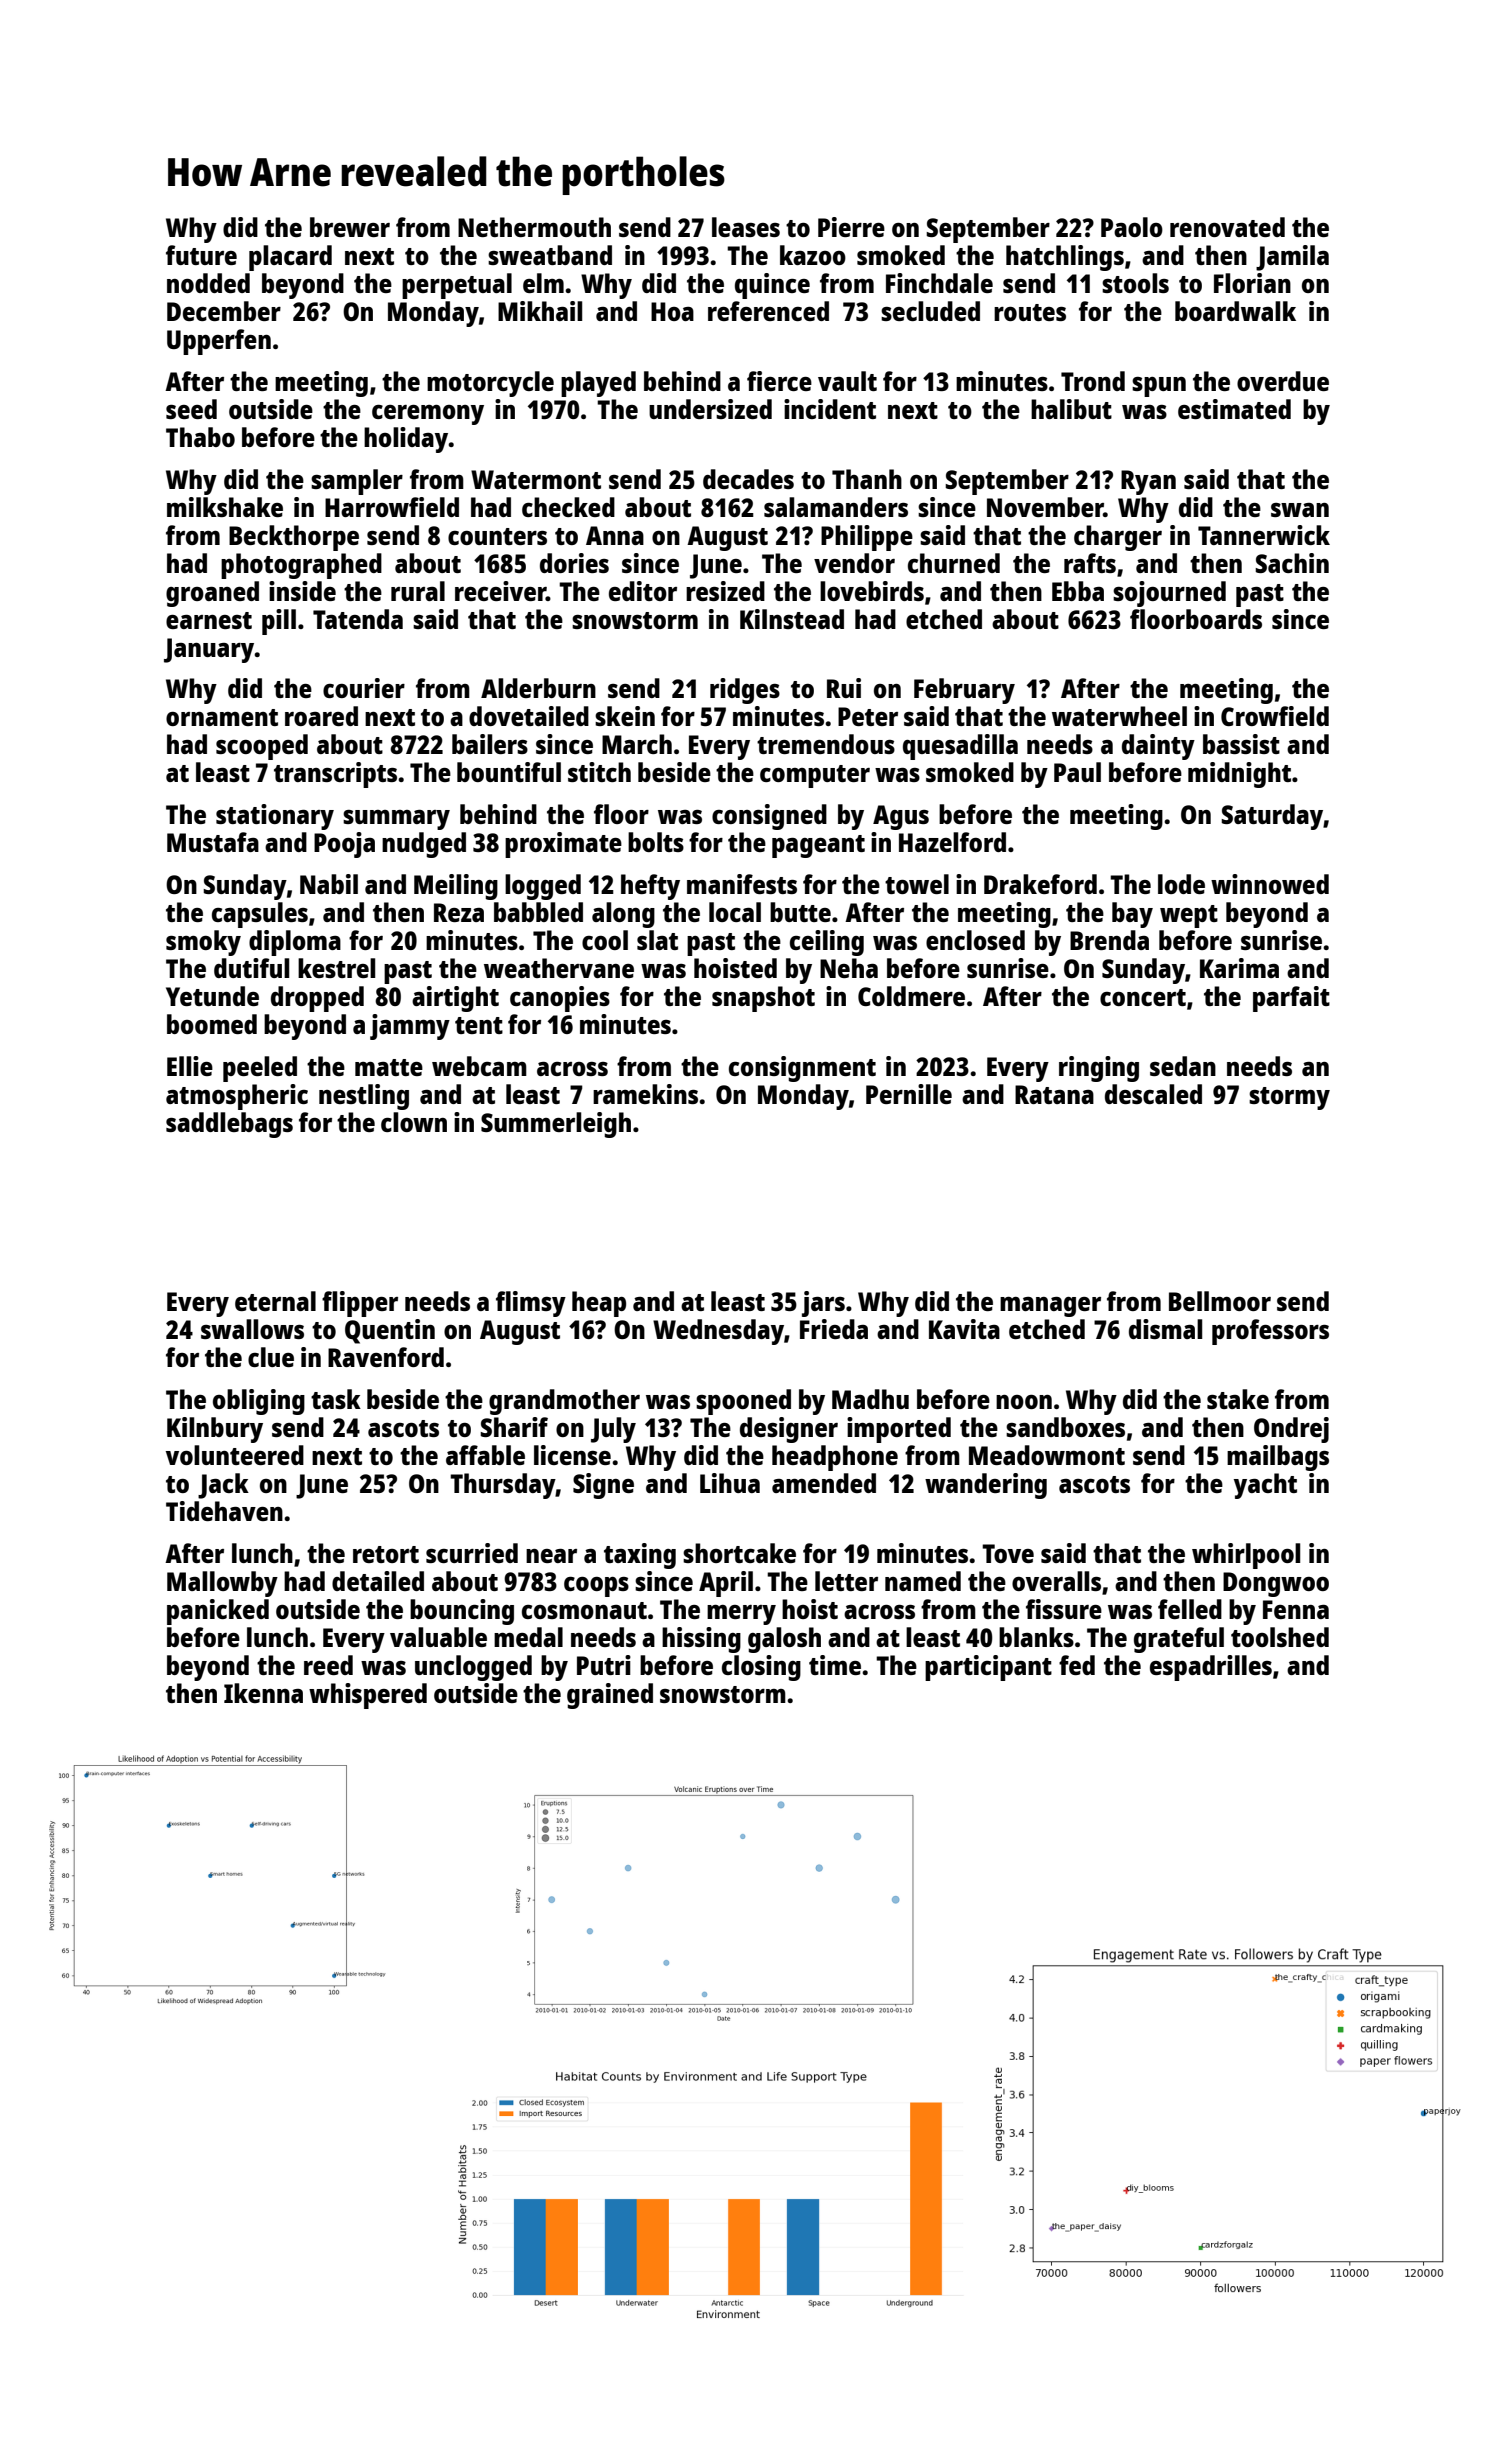 The image size is (1496, 2464). Describe the element at coordinates (350, 227) in the screenshot. I see `brewer` at that location.
